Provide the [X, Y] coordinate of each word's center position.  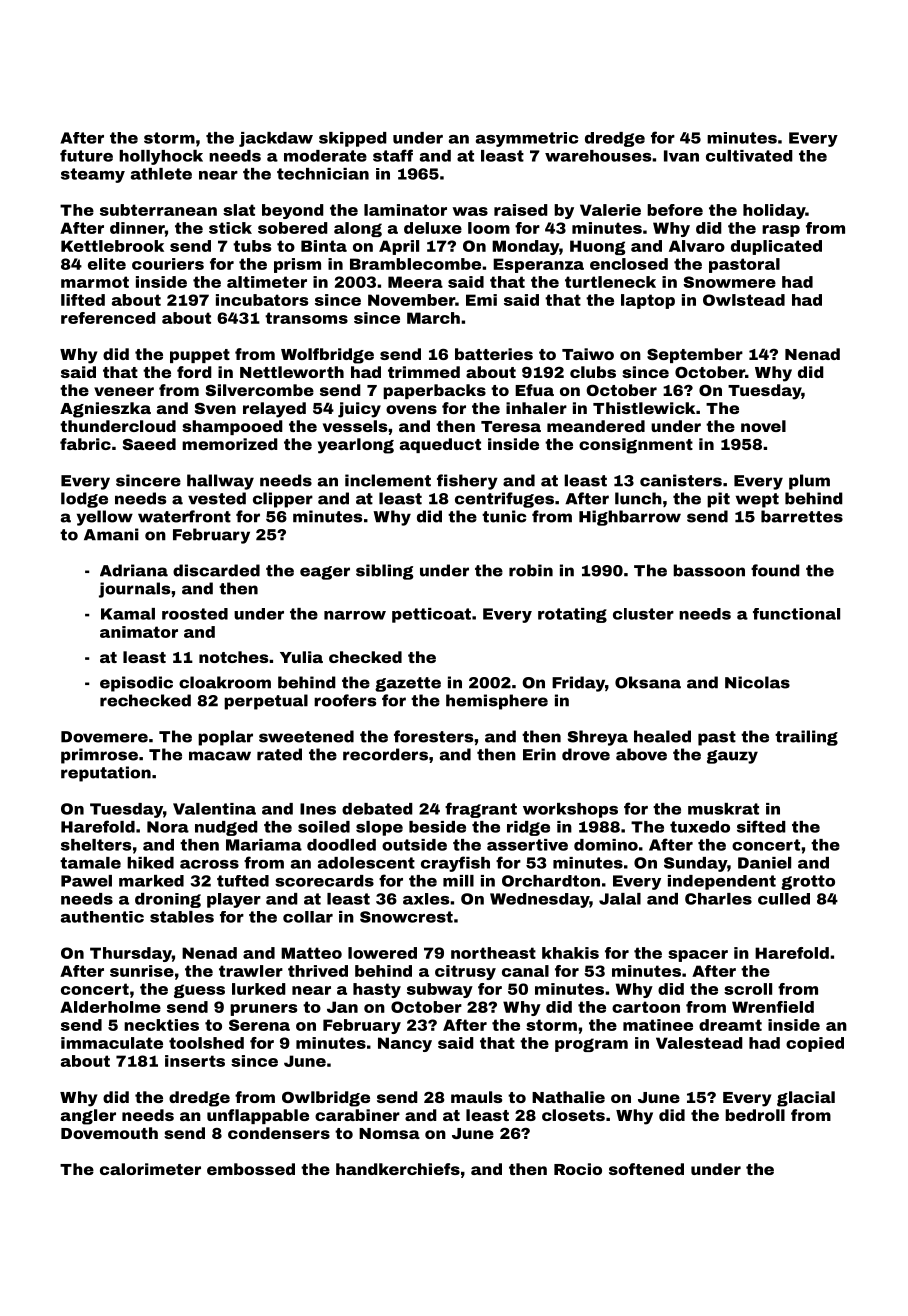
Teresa [511, 426]
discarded [216, 570]
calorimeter [150, 1169]
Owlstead [744, 300]
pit [718, 500]
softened [646, 1169]
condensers [279, 1133]
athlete [161, 174]
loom [489, 228]
